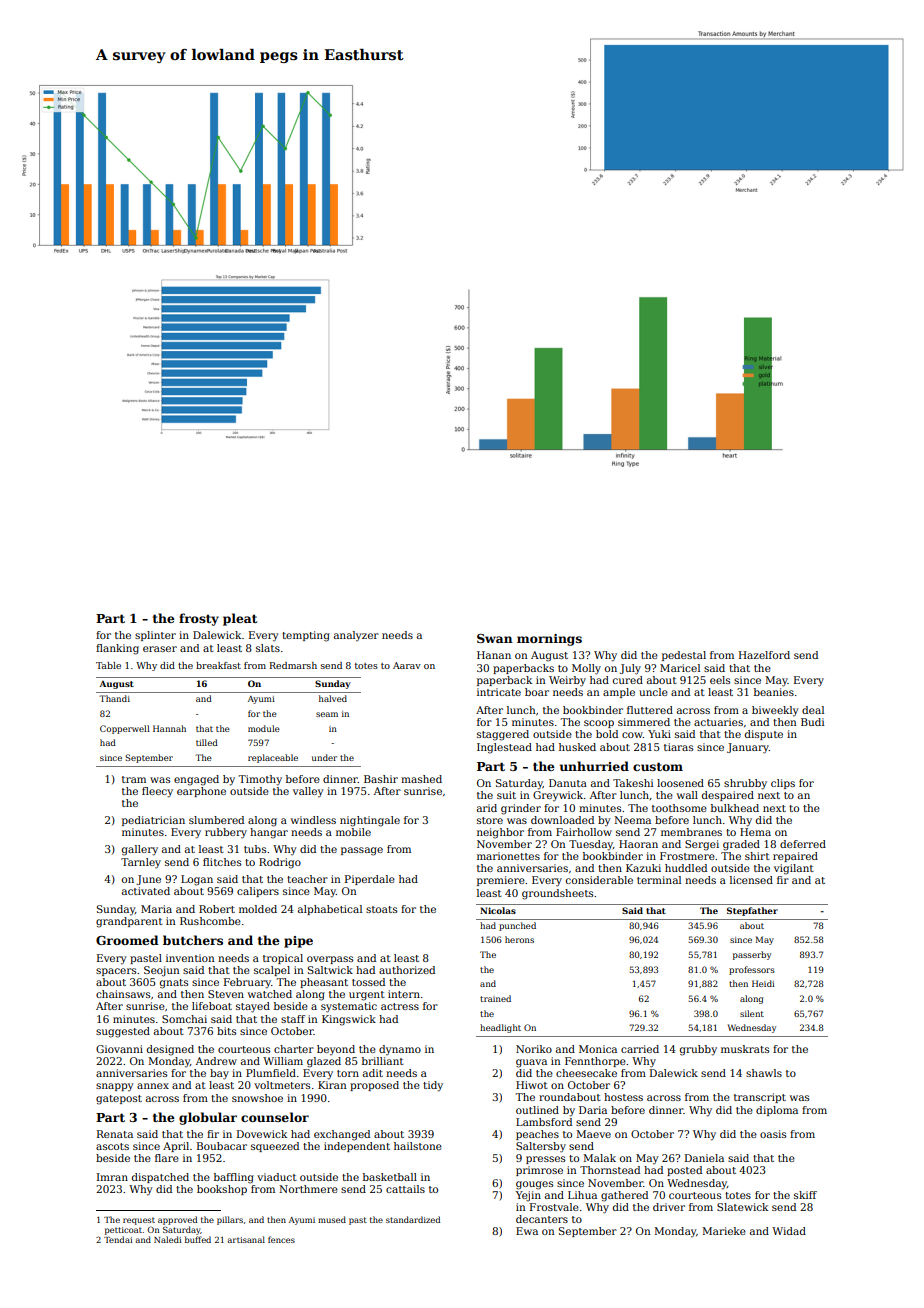 Image resolution: width=924 pixels, height=1308 pixels. Describe the element at coordinates (698, 1050) in the document. I see `grubby` at that location.
